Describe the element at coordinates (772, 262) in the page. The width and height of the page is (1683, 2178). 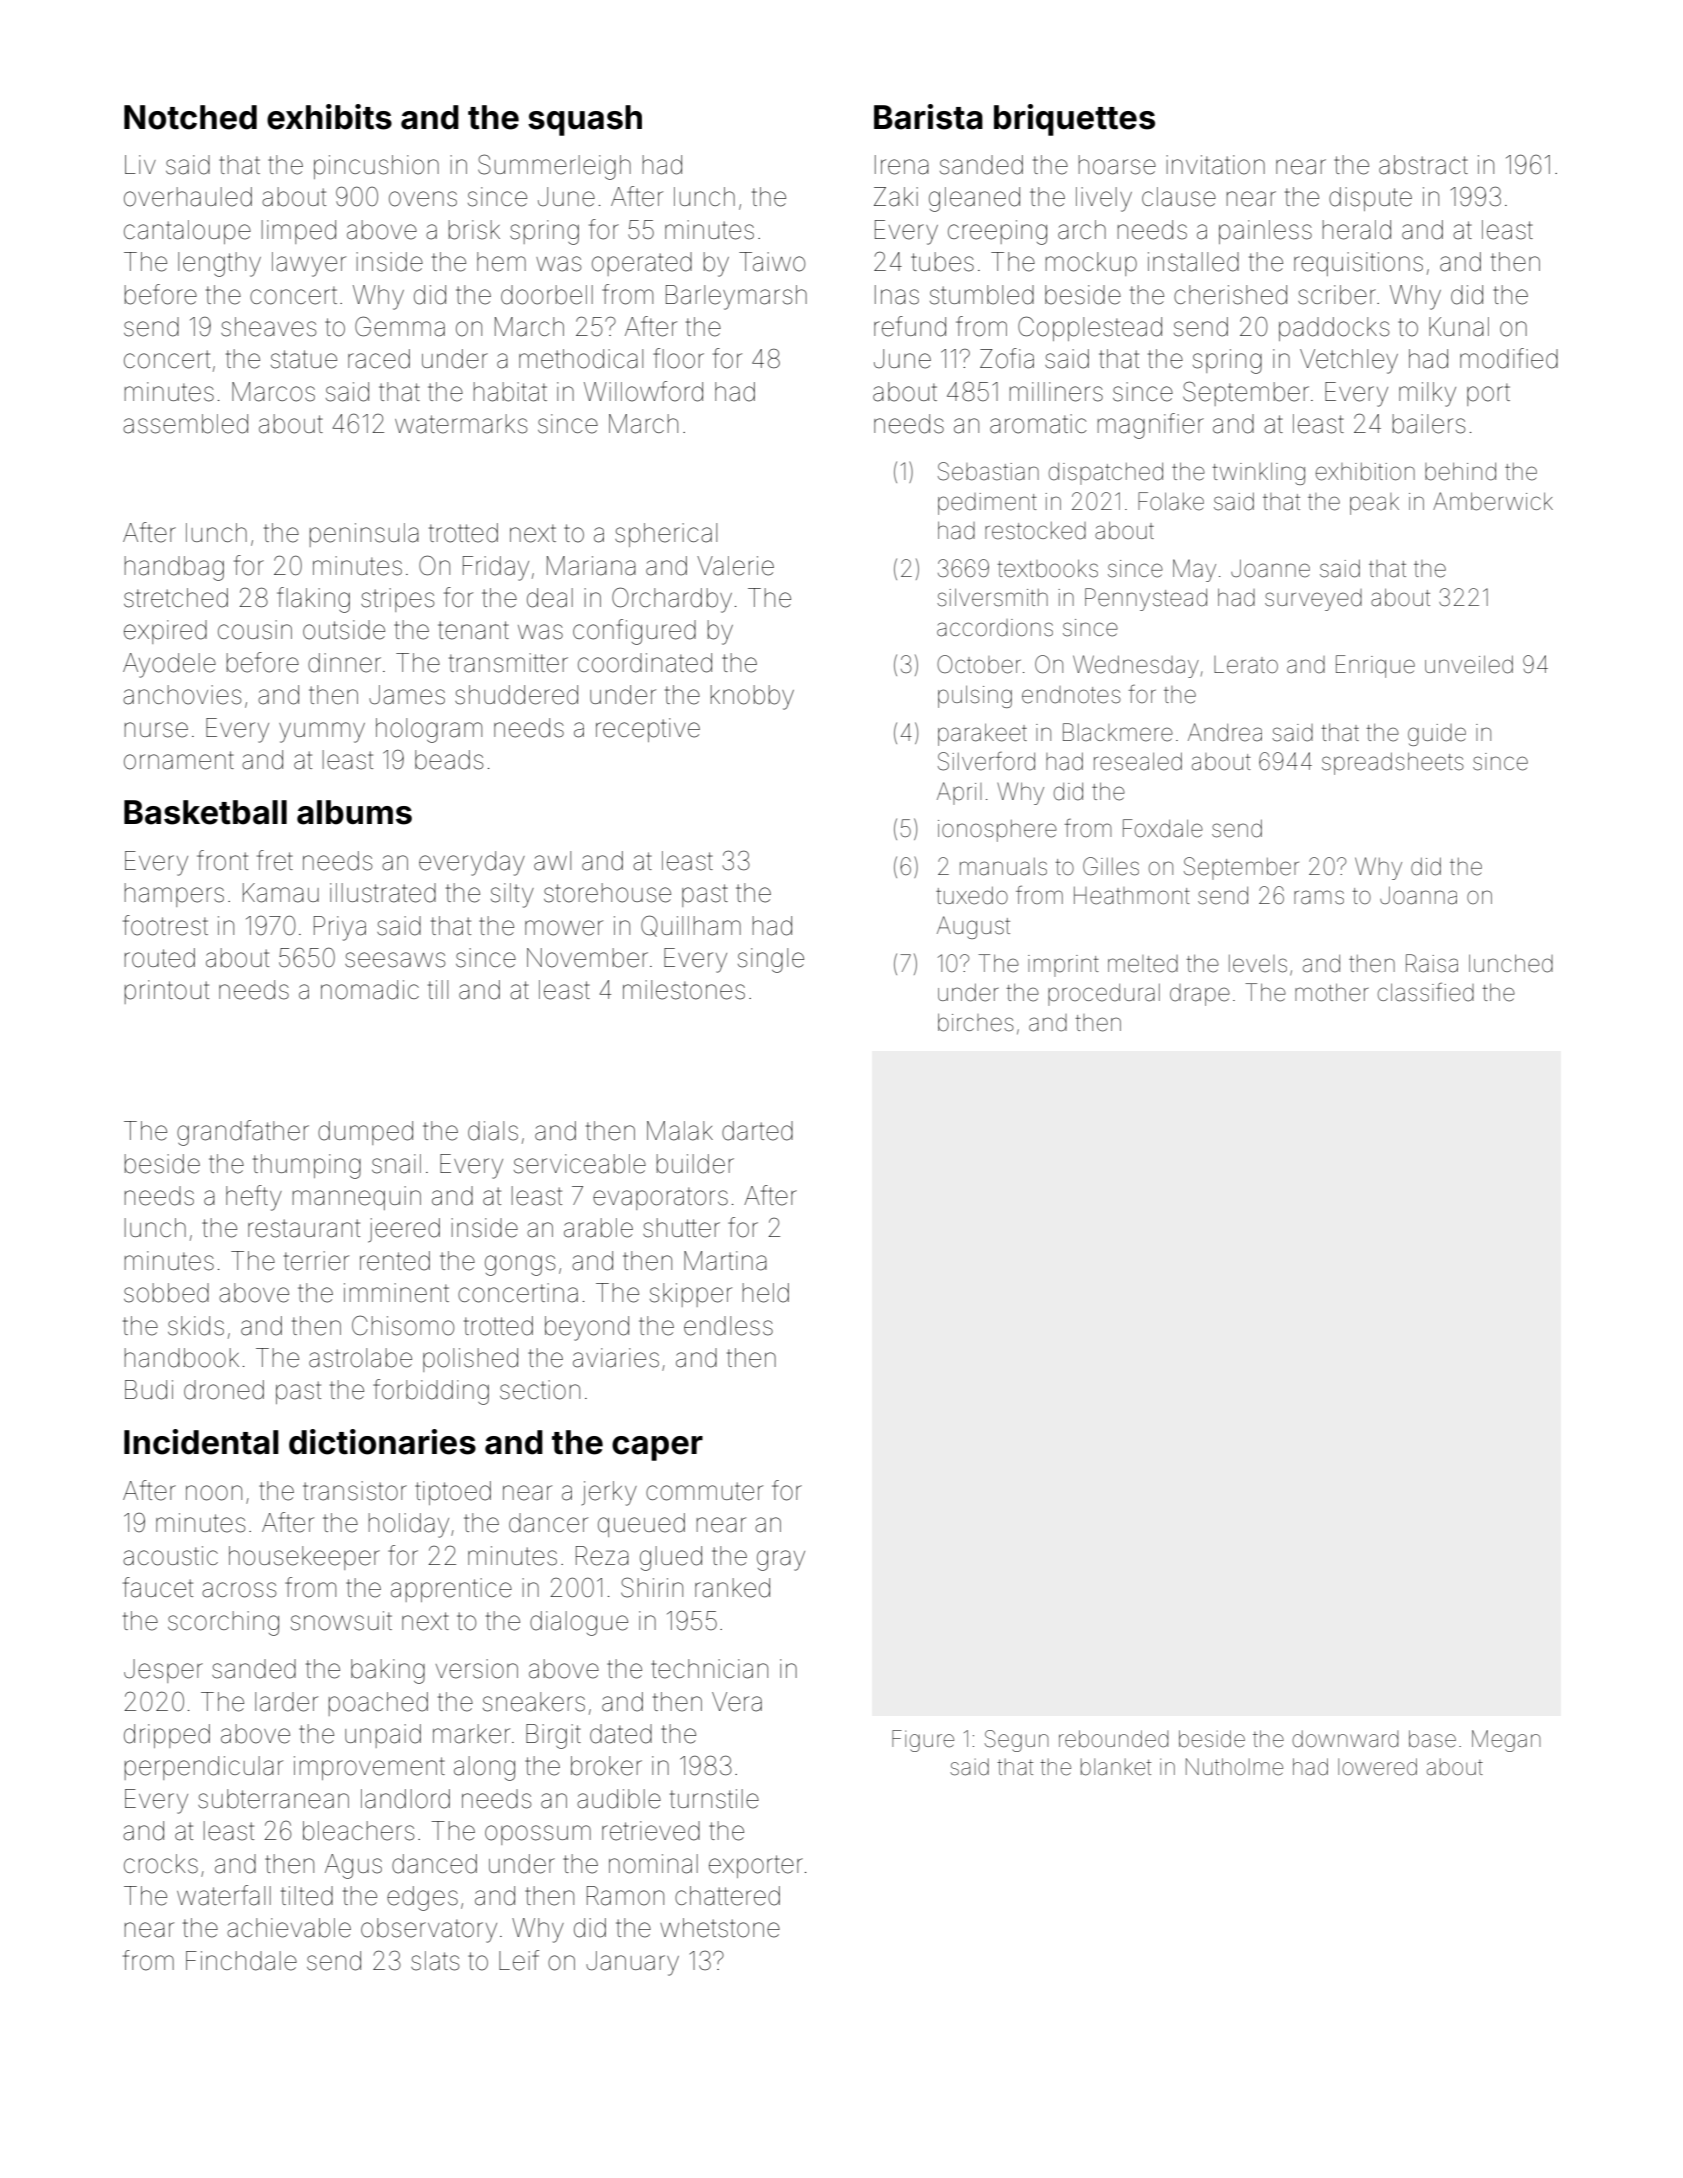
I see `Taiwo` at that location.
